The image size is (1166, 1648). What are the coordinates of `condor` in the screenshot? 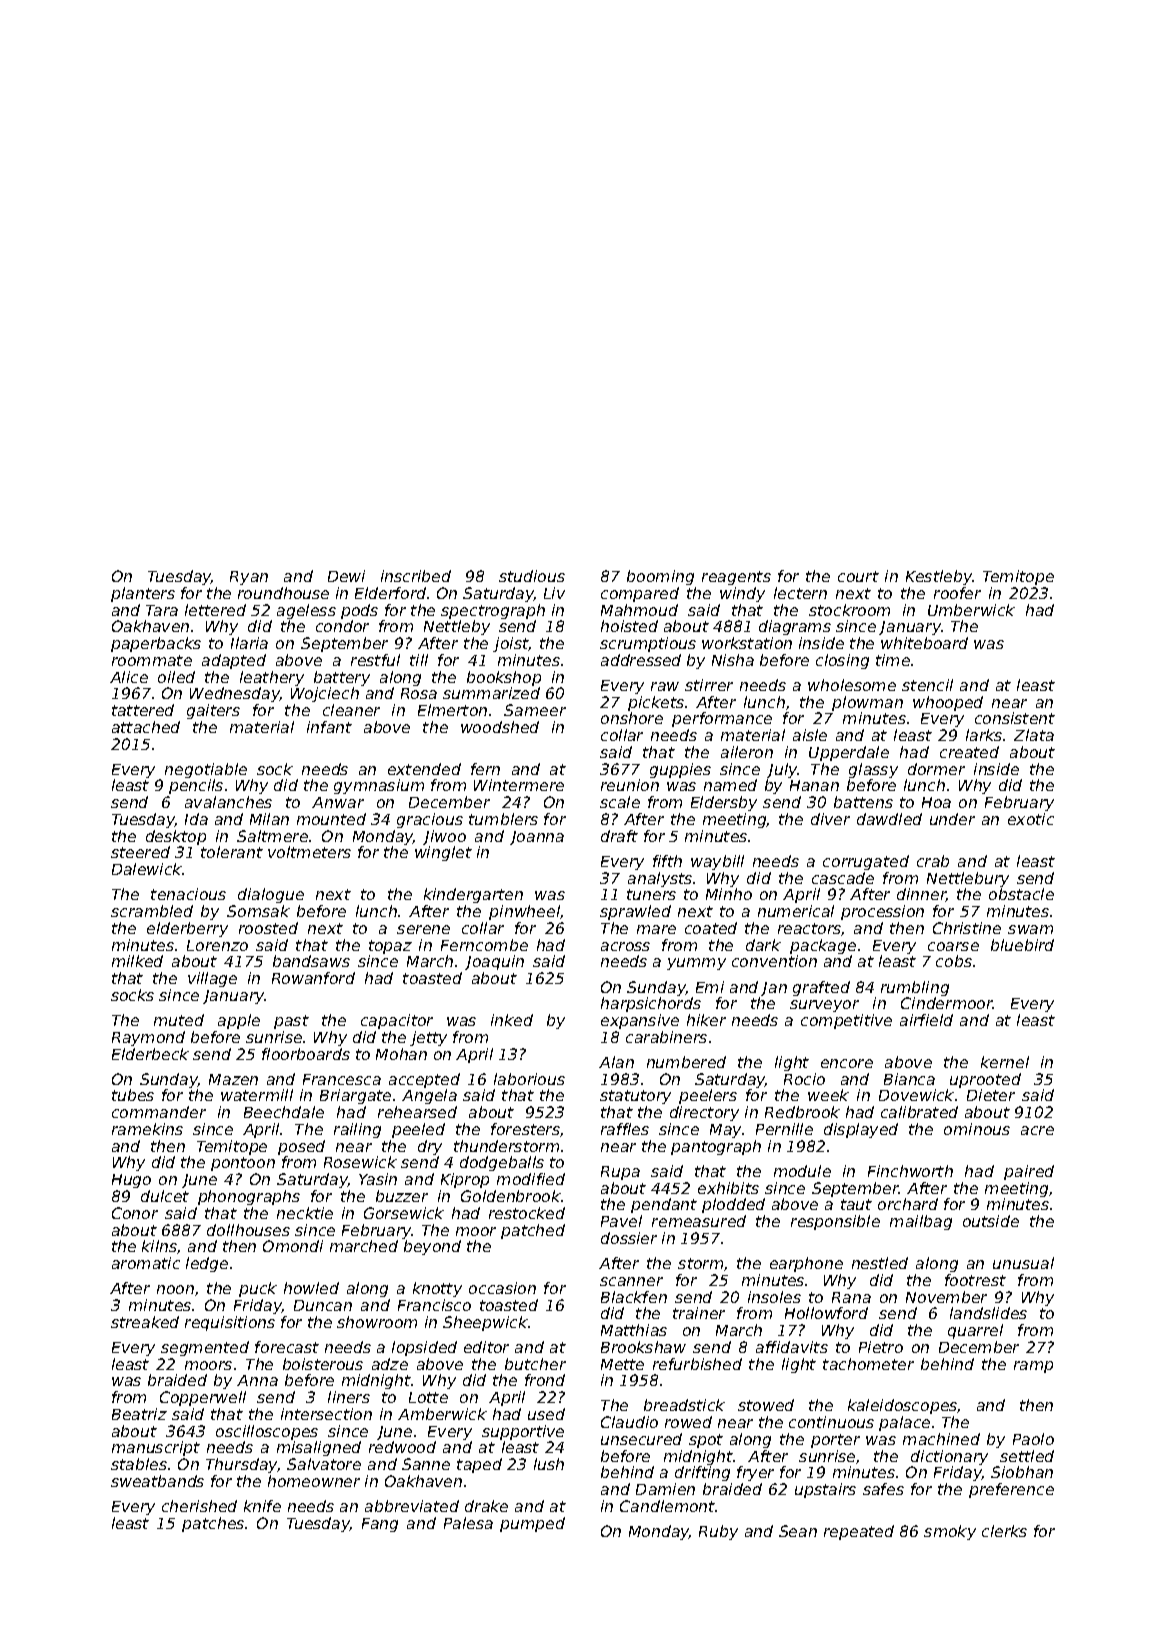 It's located at (342, 626).
